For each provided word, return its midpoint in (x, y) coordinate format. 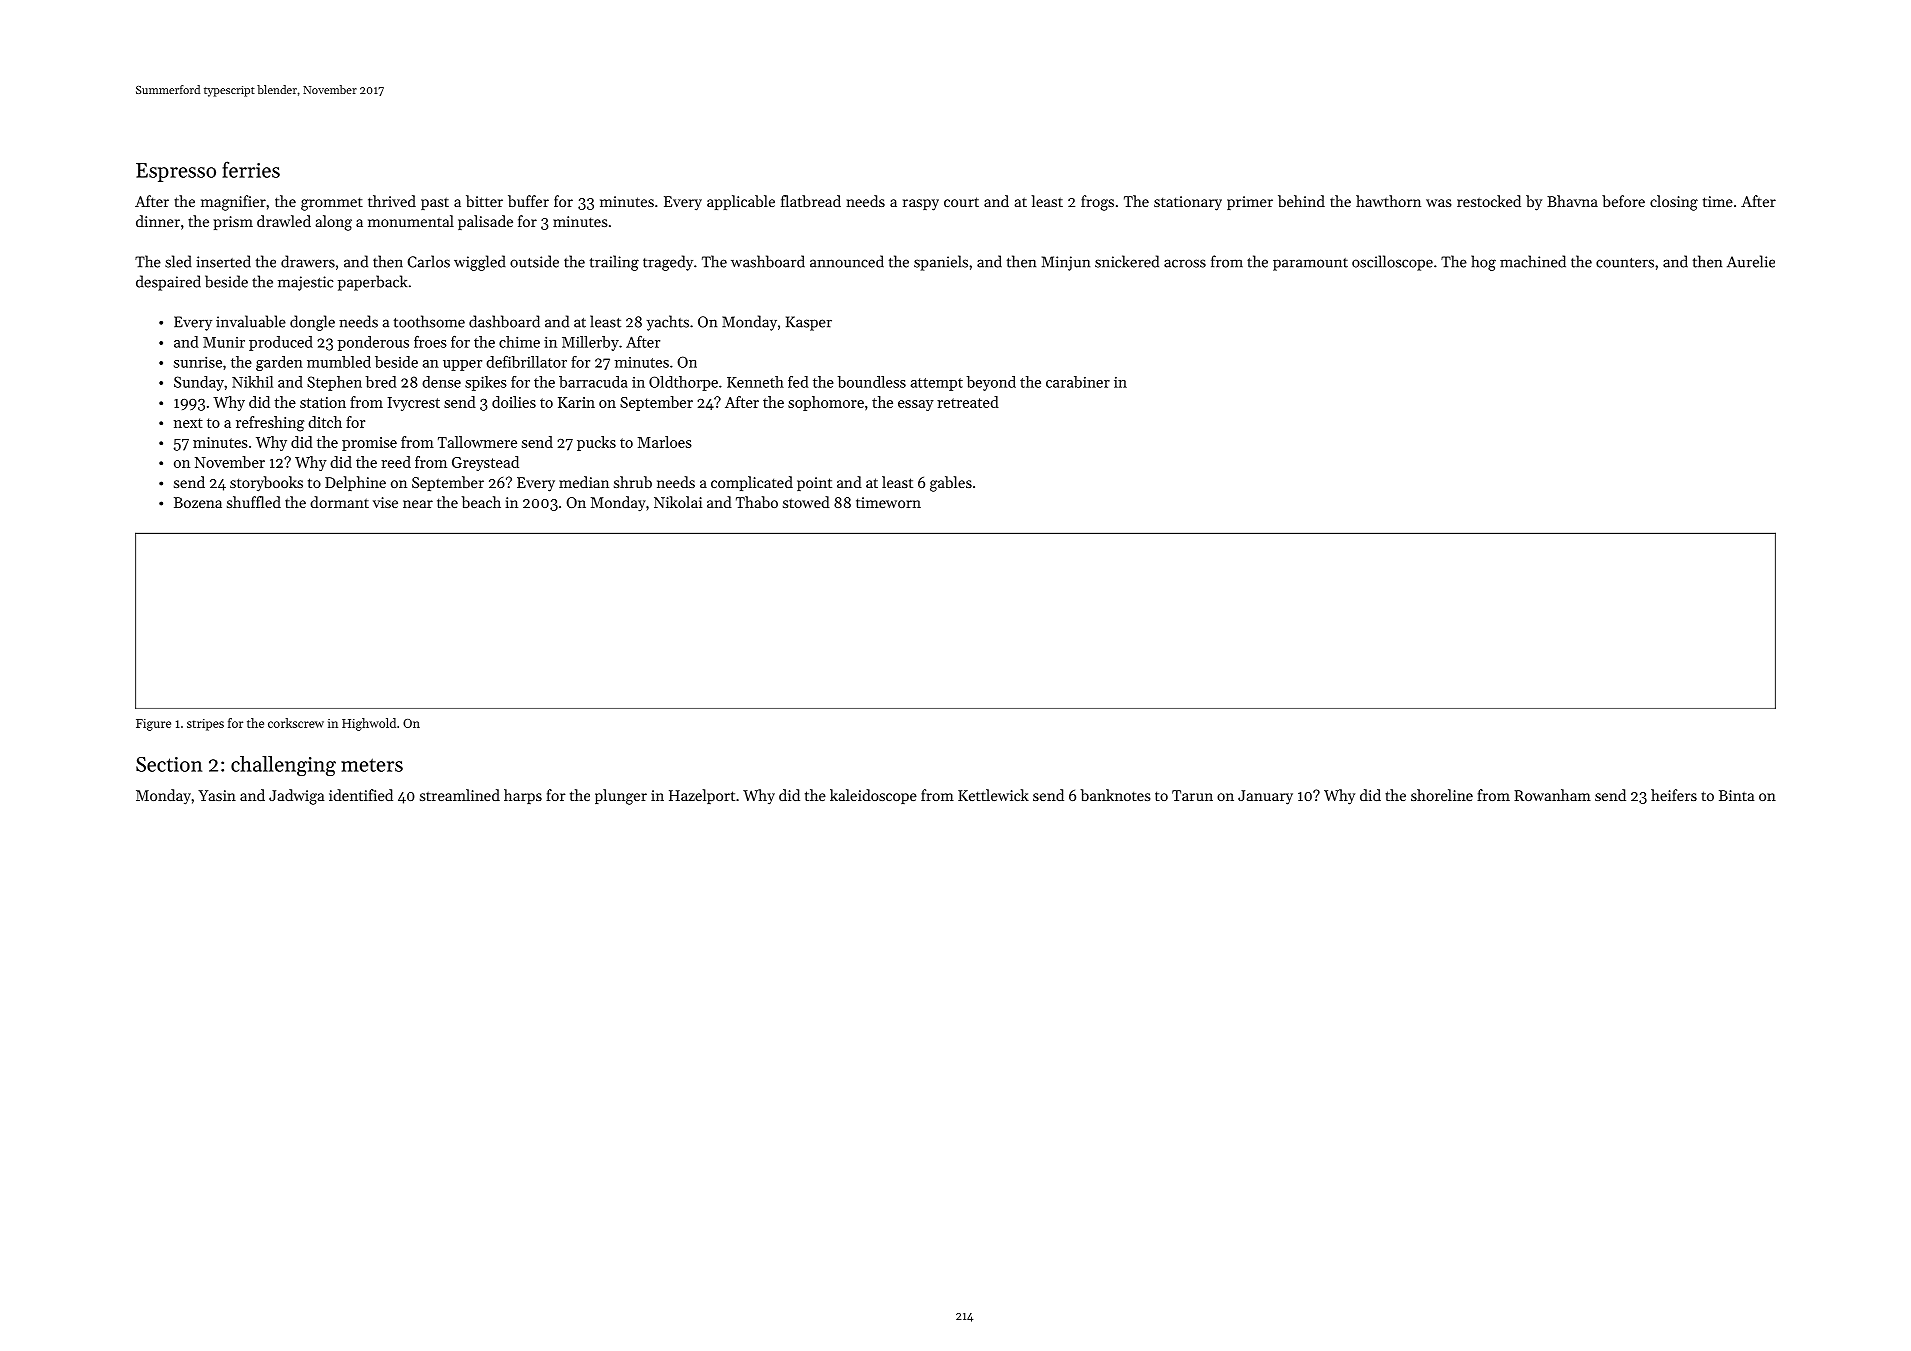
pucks (596, 443)
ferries (251, 169)
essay (916, 405)
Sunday (199, 383)
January (1265, 797)
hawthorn (1388, 201)
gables (951, 484)
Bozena (198, 502)
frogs (1097, 203)
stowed (806, 502)
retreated (968, 402)
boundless (872, 382)
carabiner (1078, 382)
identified (361, 795)
